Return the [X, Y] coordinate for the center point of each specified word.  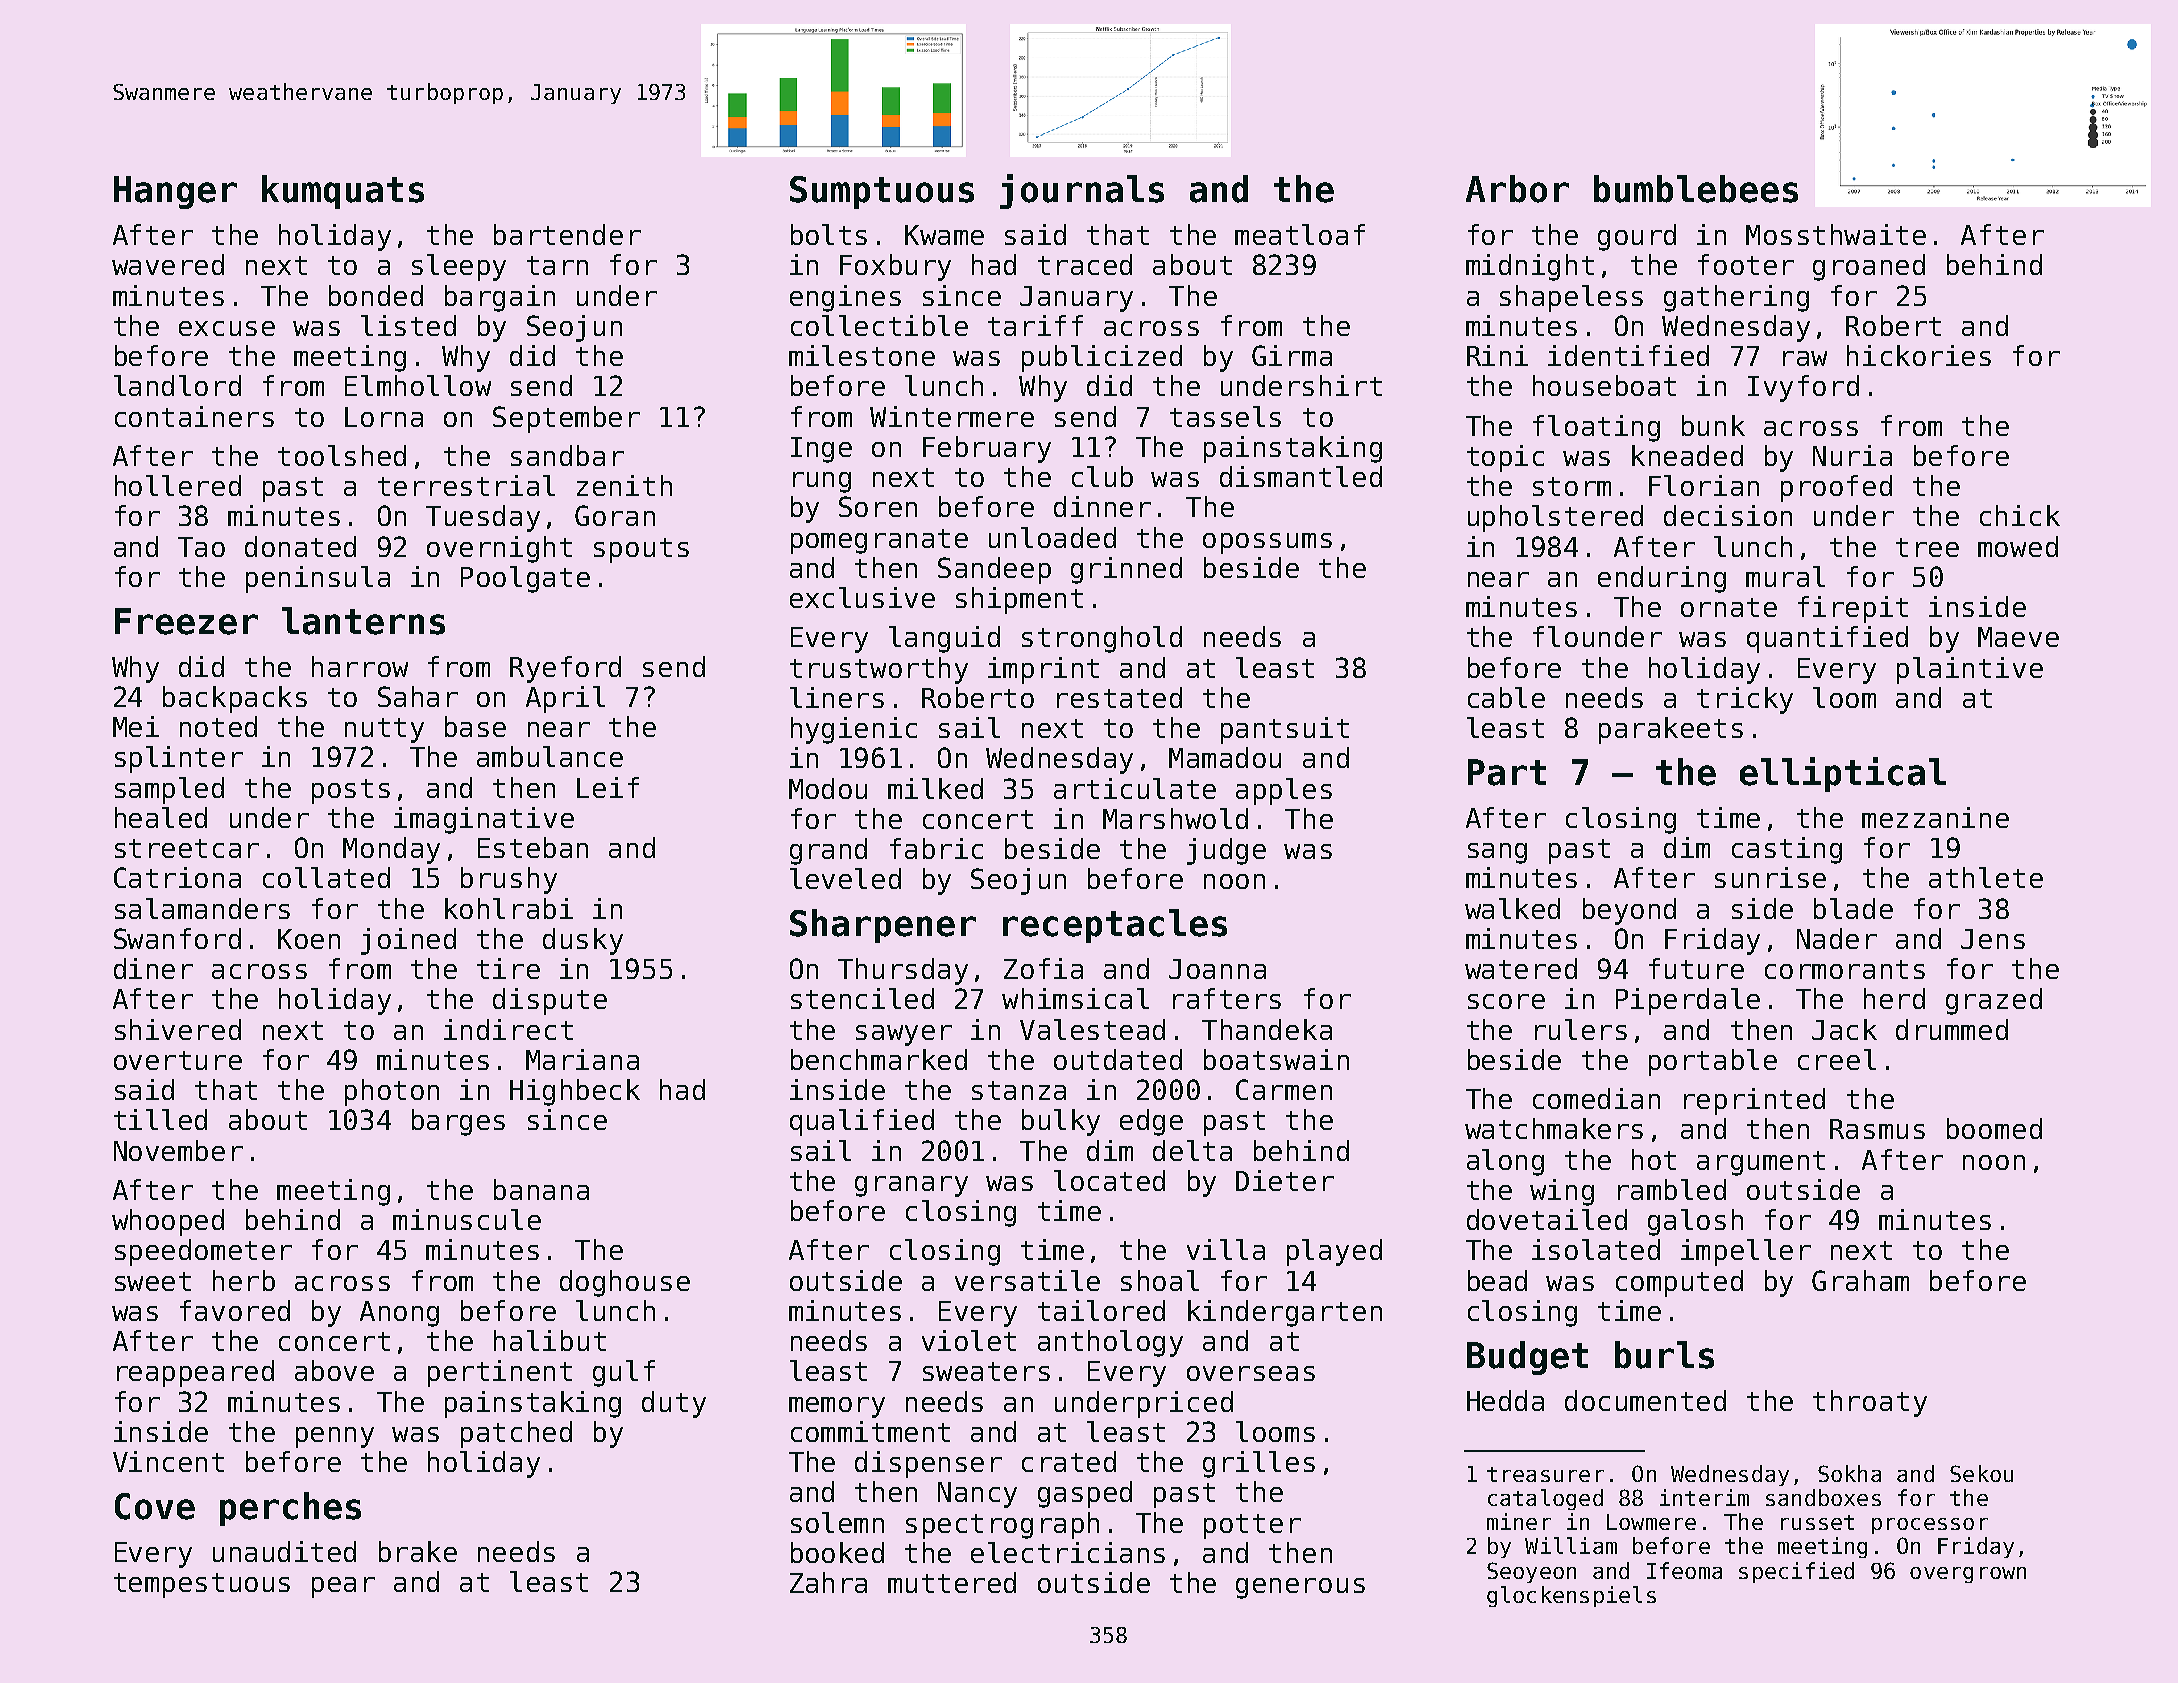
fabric [936, 848]
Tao [201, 547]
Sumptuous [882, 192]
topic [1505, 458]
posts [351, 791]
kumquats [343, 192]
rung [822, 482]
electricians [1068, 1552]
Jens [1993, 939]
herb [244, 1280]
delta [1192, 1150]
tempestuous [202, 1585]
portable [1713, 1062]
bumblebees [1696, 189]
